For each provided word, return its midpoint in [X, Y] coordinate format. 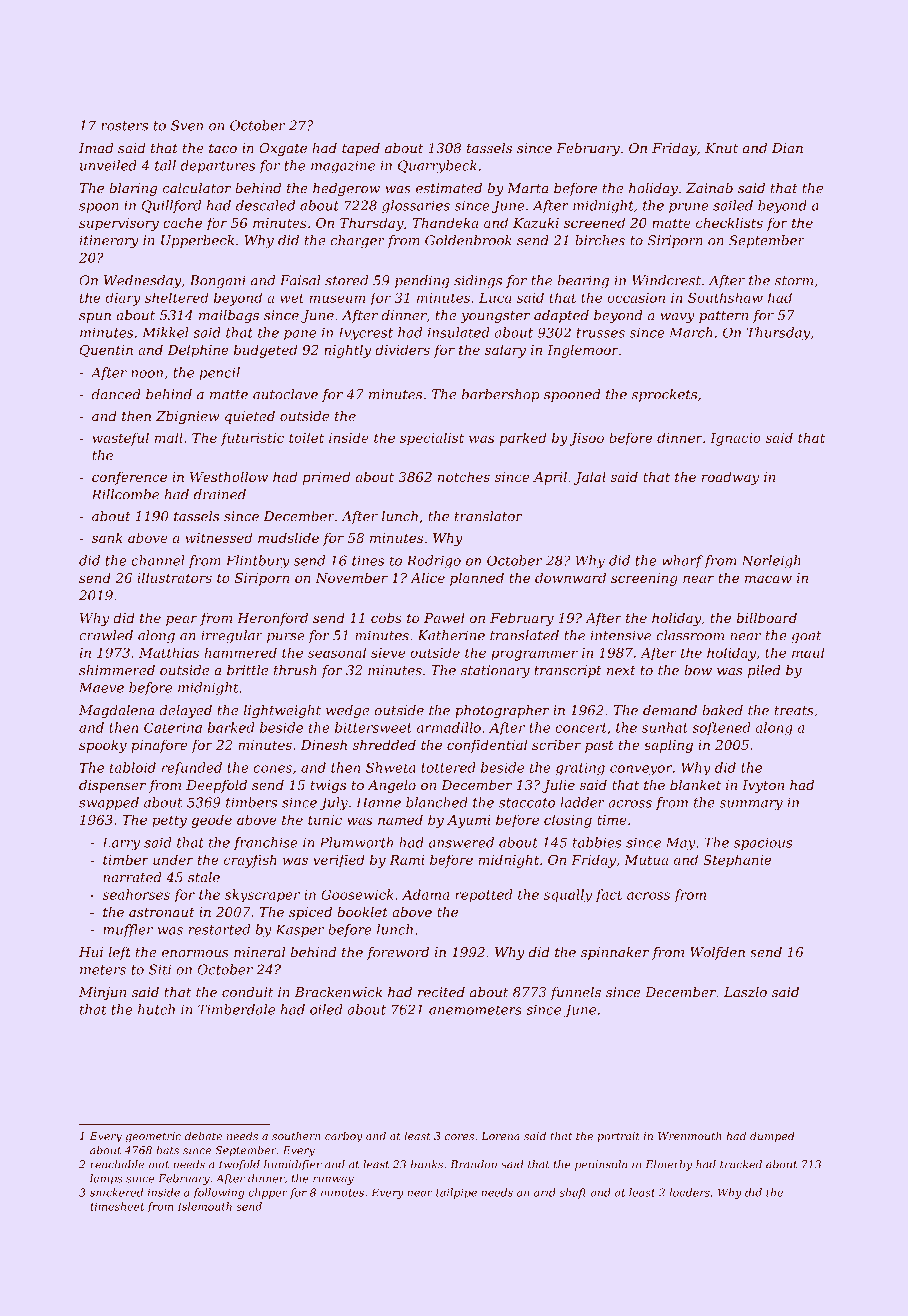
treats [794, 711]
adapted [561, 316]
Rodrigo [434, 562]
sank [107, 537]
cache [182, 222]
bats [167, 1150]
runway [333, 1180]
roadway [730, 478]
